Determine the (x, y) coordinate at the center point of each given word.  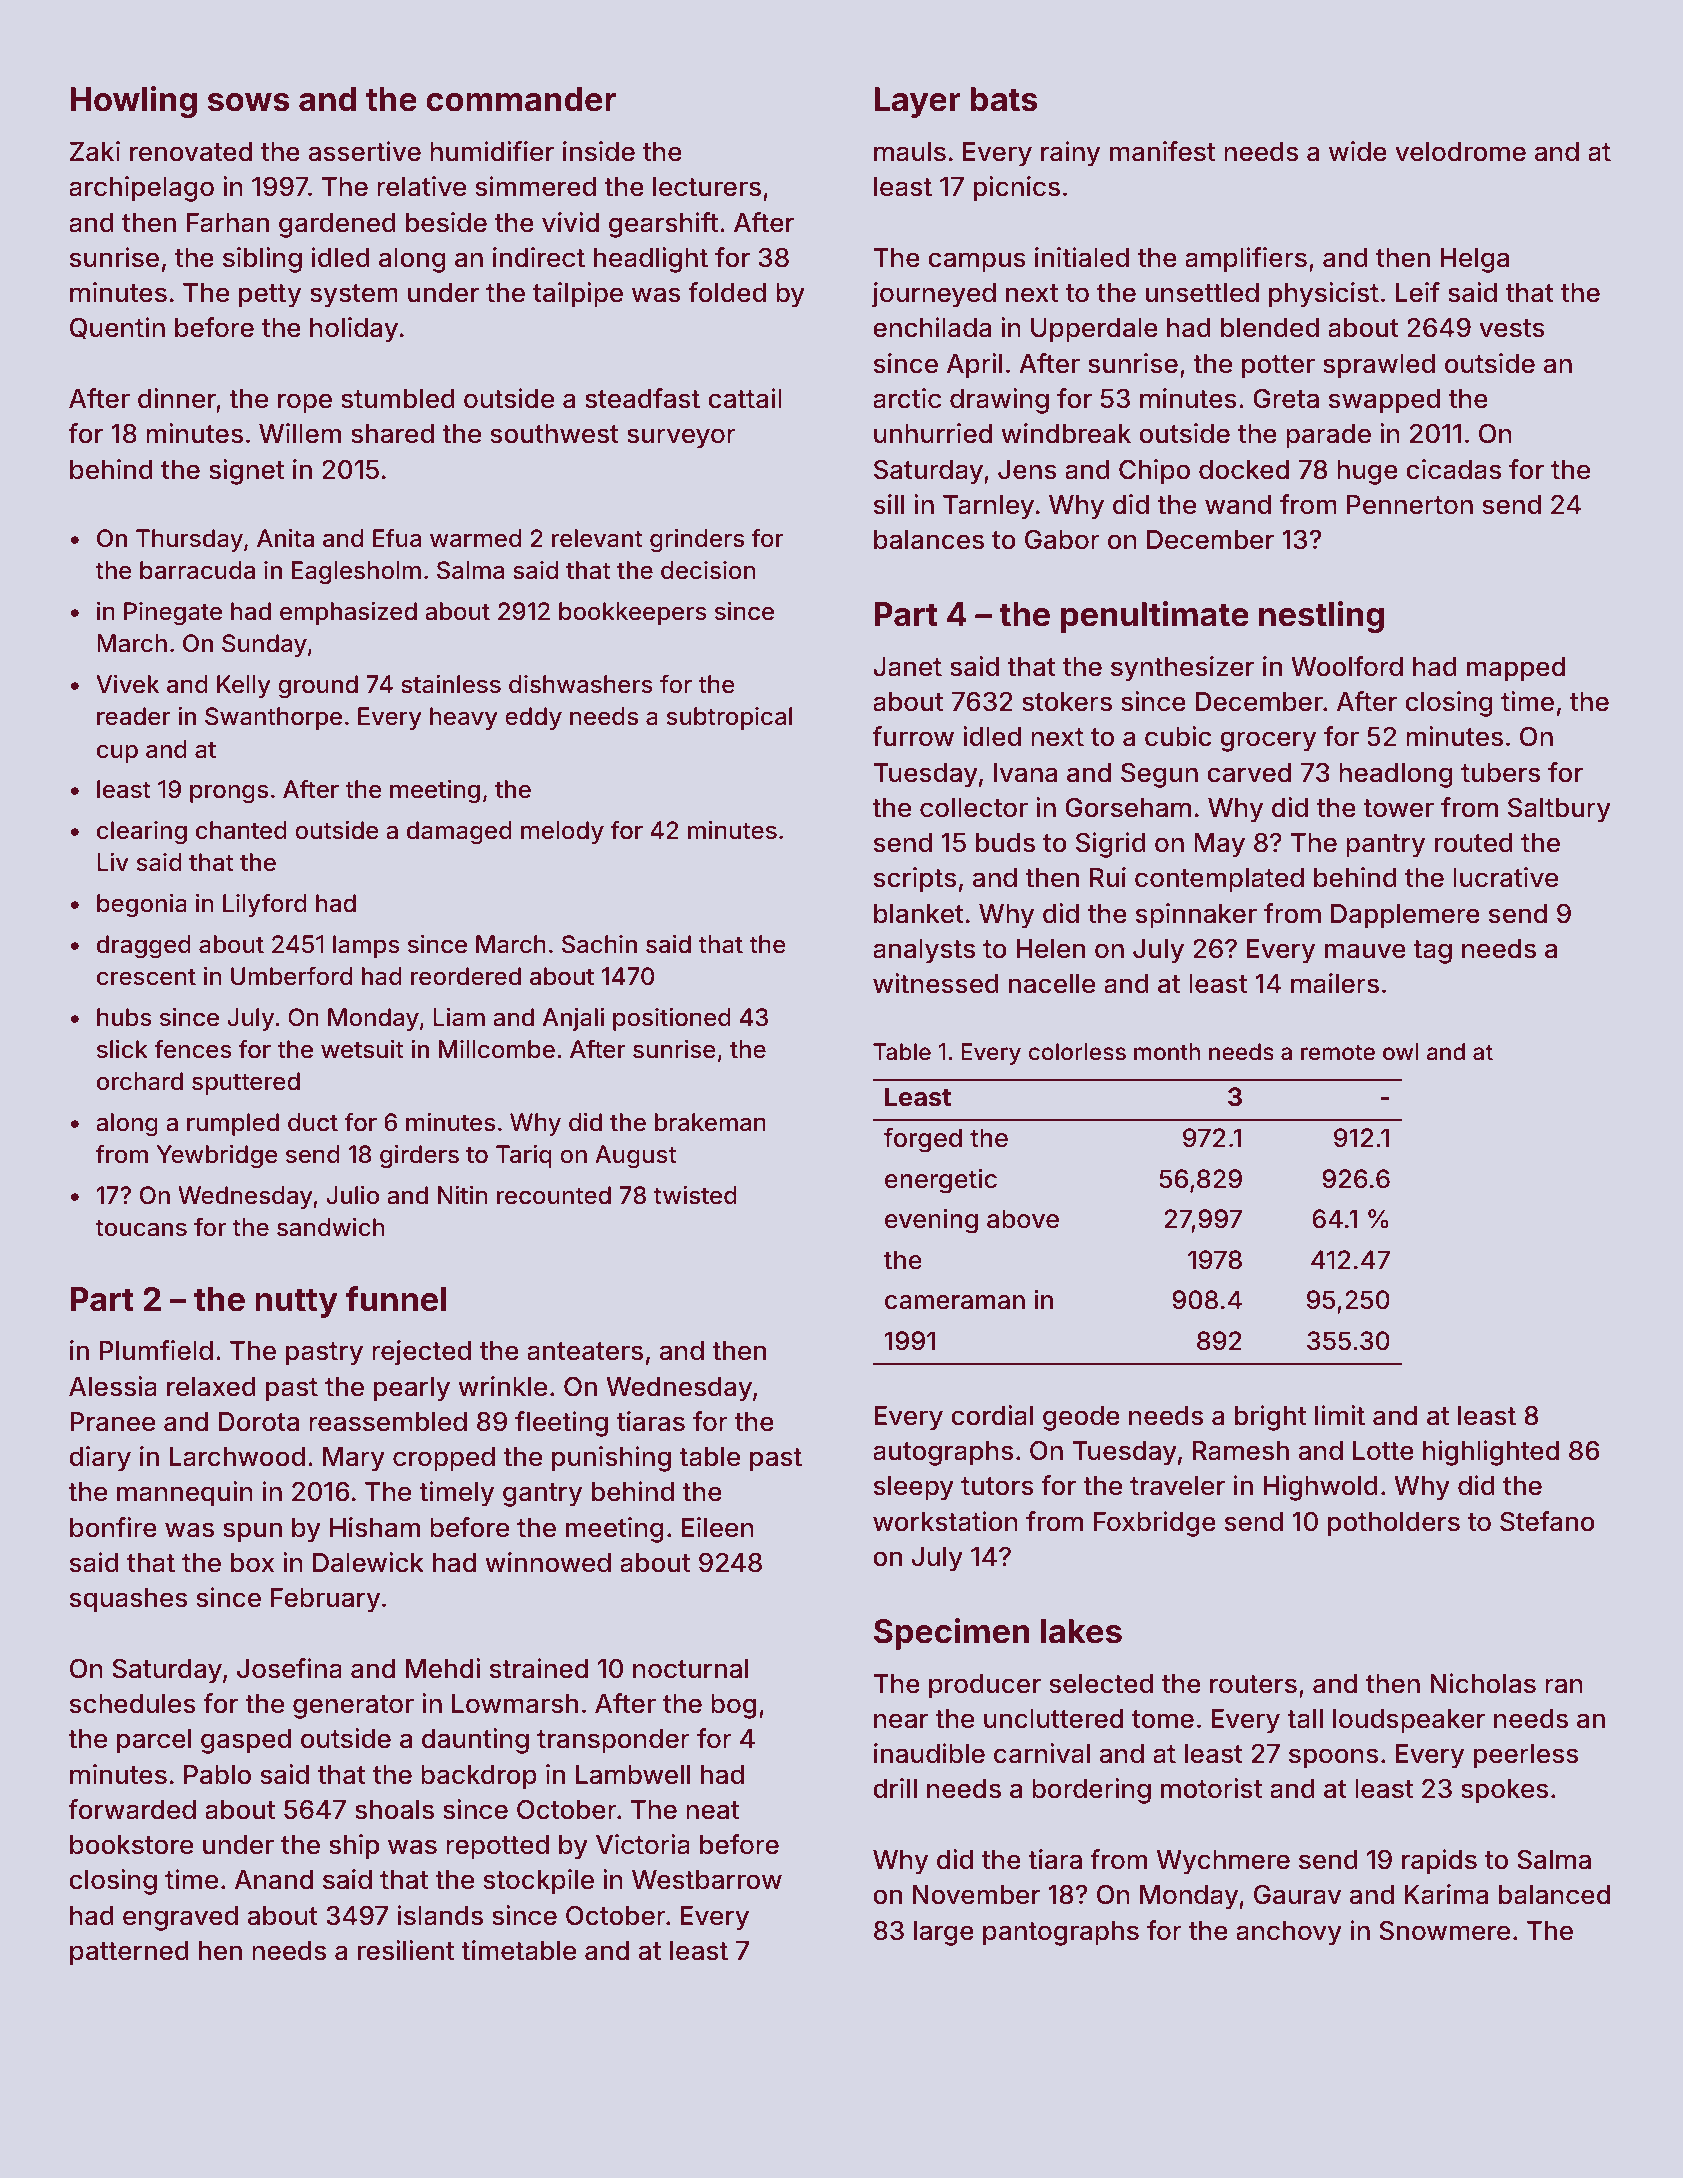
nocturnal (690, 1669)
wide (1358, 151)
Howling (133, 102)
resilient (406, 1950)
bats (1004, 99)
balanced (1554, 1895)
